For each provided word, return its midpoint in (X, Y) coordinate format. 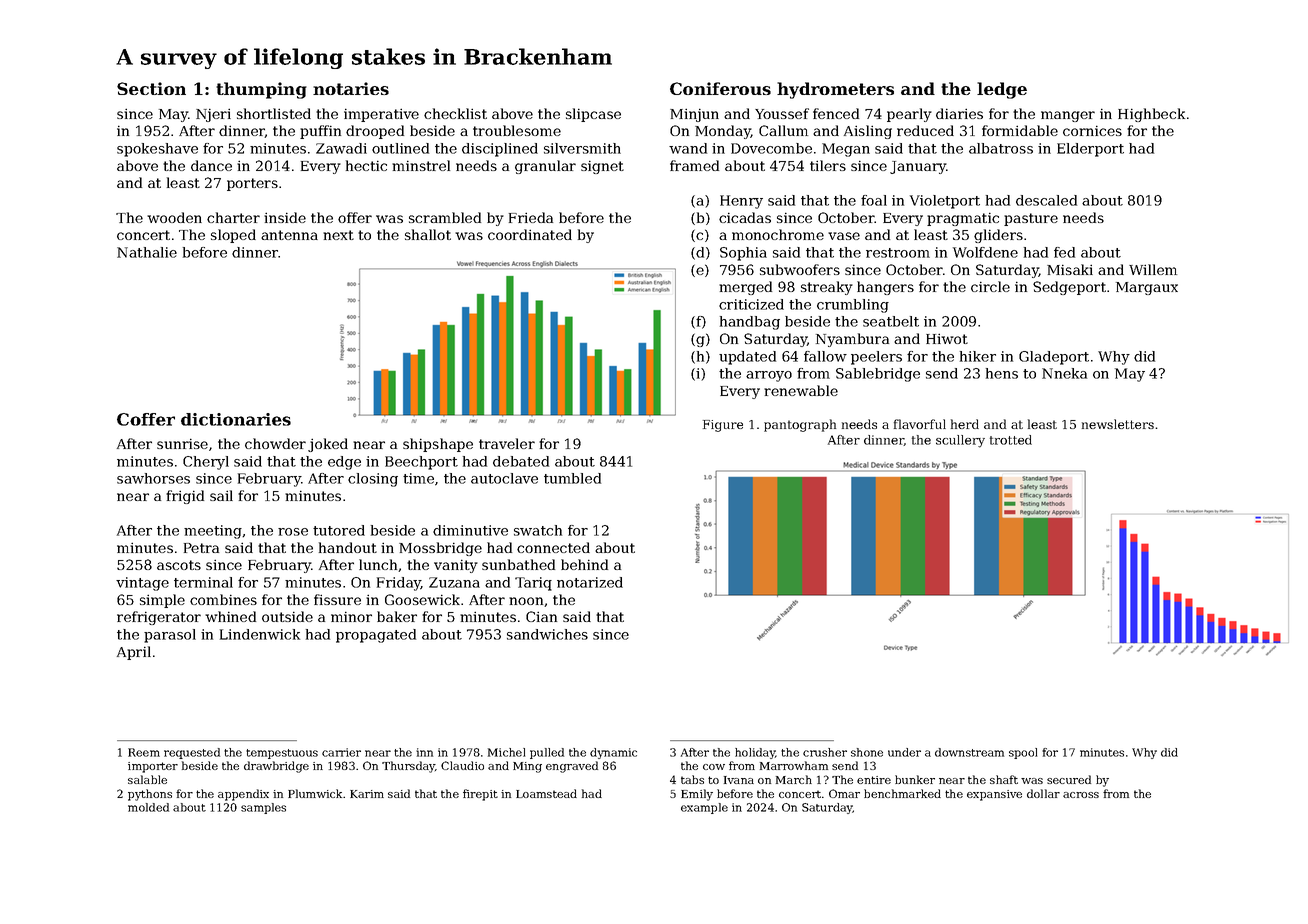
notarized (590, 582)
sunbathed (518, 564)
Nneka (1064, 373)
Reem (144, 752)
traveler (507, 443)
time (418, 478)
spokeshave (157, 150)
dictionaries (236, 419)
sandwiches (547, 634)
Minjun (694, 115)
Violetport (945, 202)
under (904, 752)
